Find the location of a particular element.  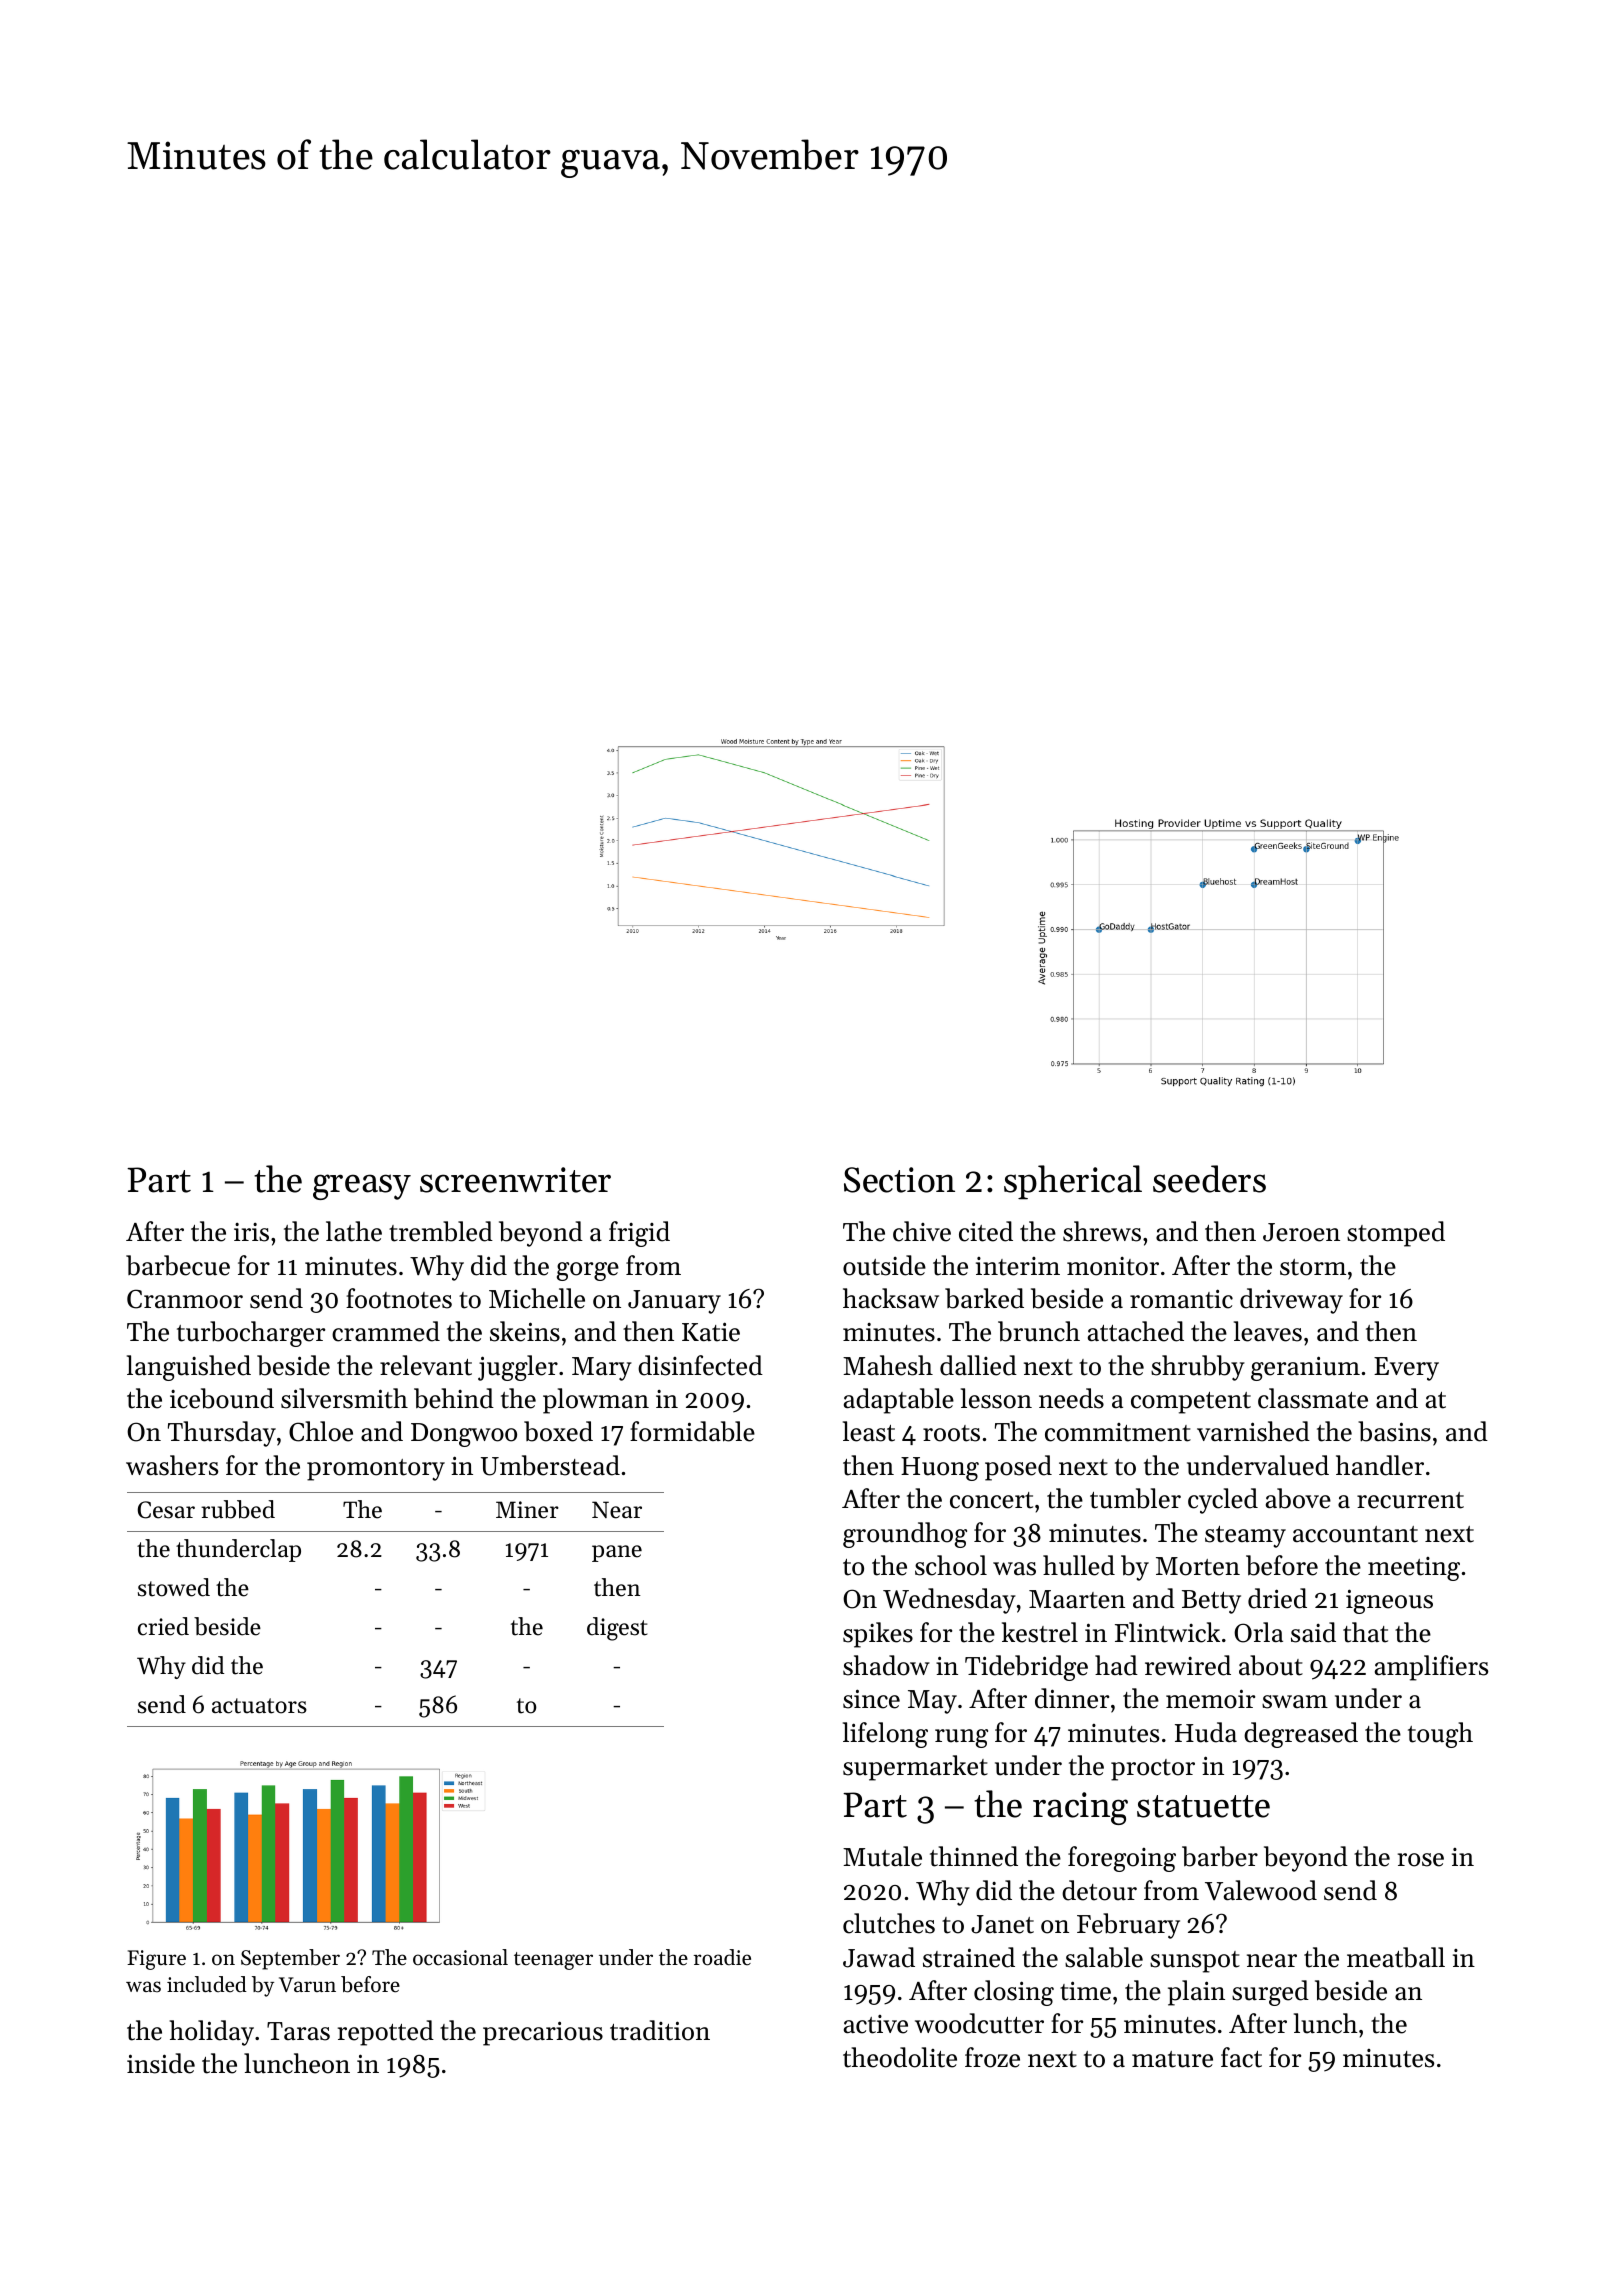

attached is located at coordinates (1136, 1331).
